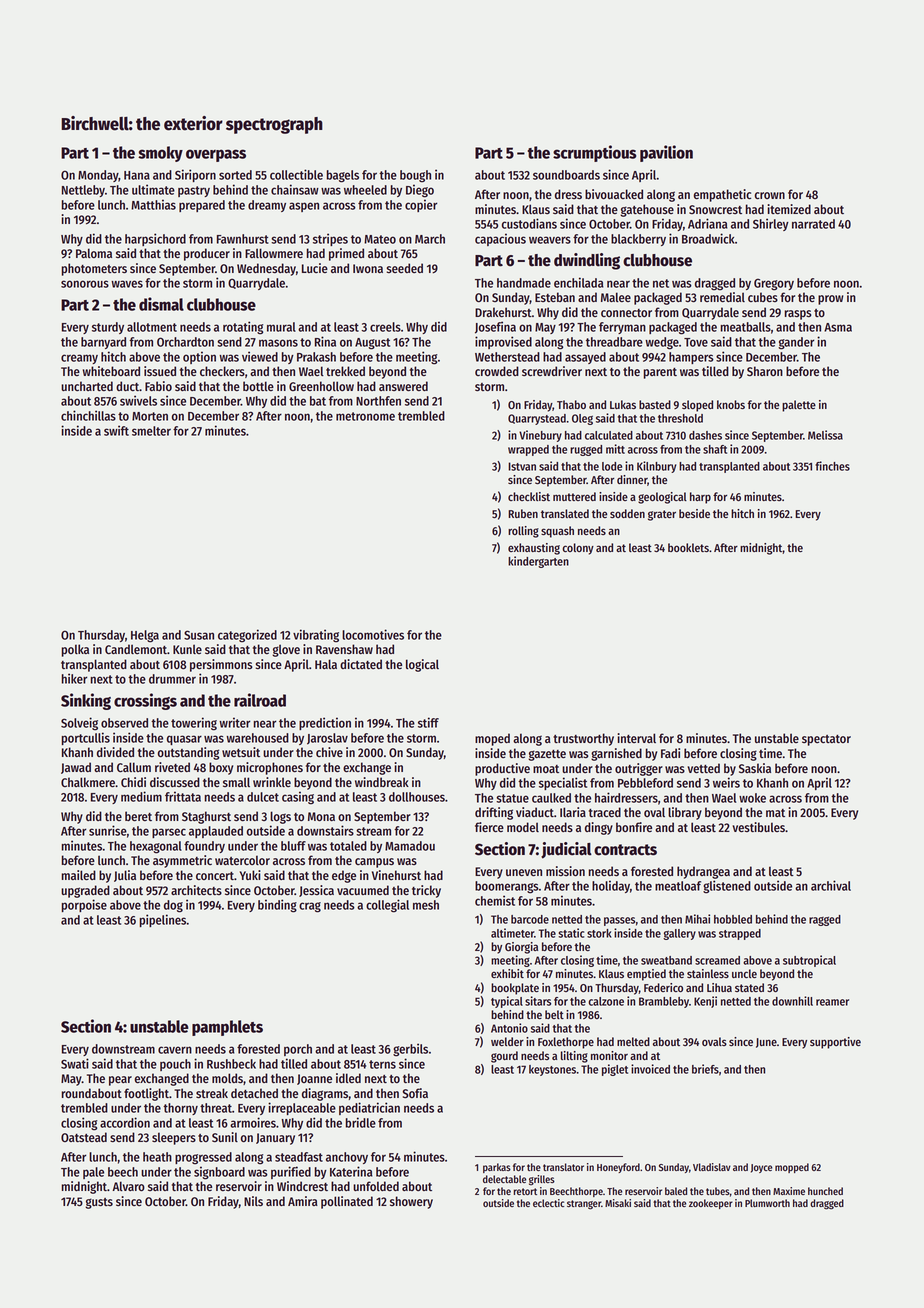 The image size is (924, 1308). I want to click on Plumworth, so click(767, 1203).
